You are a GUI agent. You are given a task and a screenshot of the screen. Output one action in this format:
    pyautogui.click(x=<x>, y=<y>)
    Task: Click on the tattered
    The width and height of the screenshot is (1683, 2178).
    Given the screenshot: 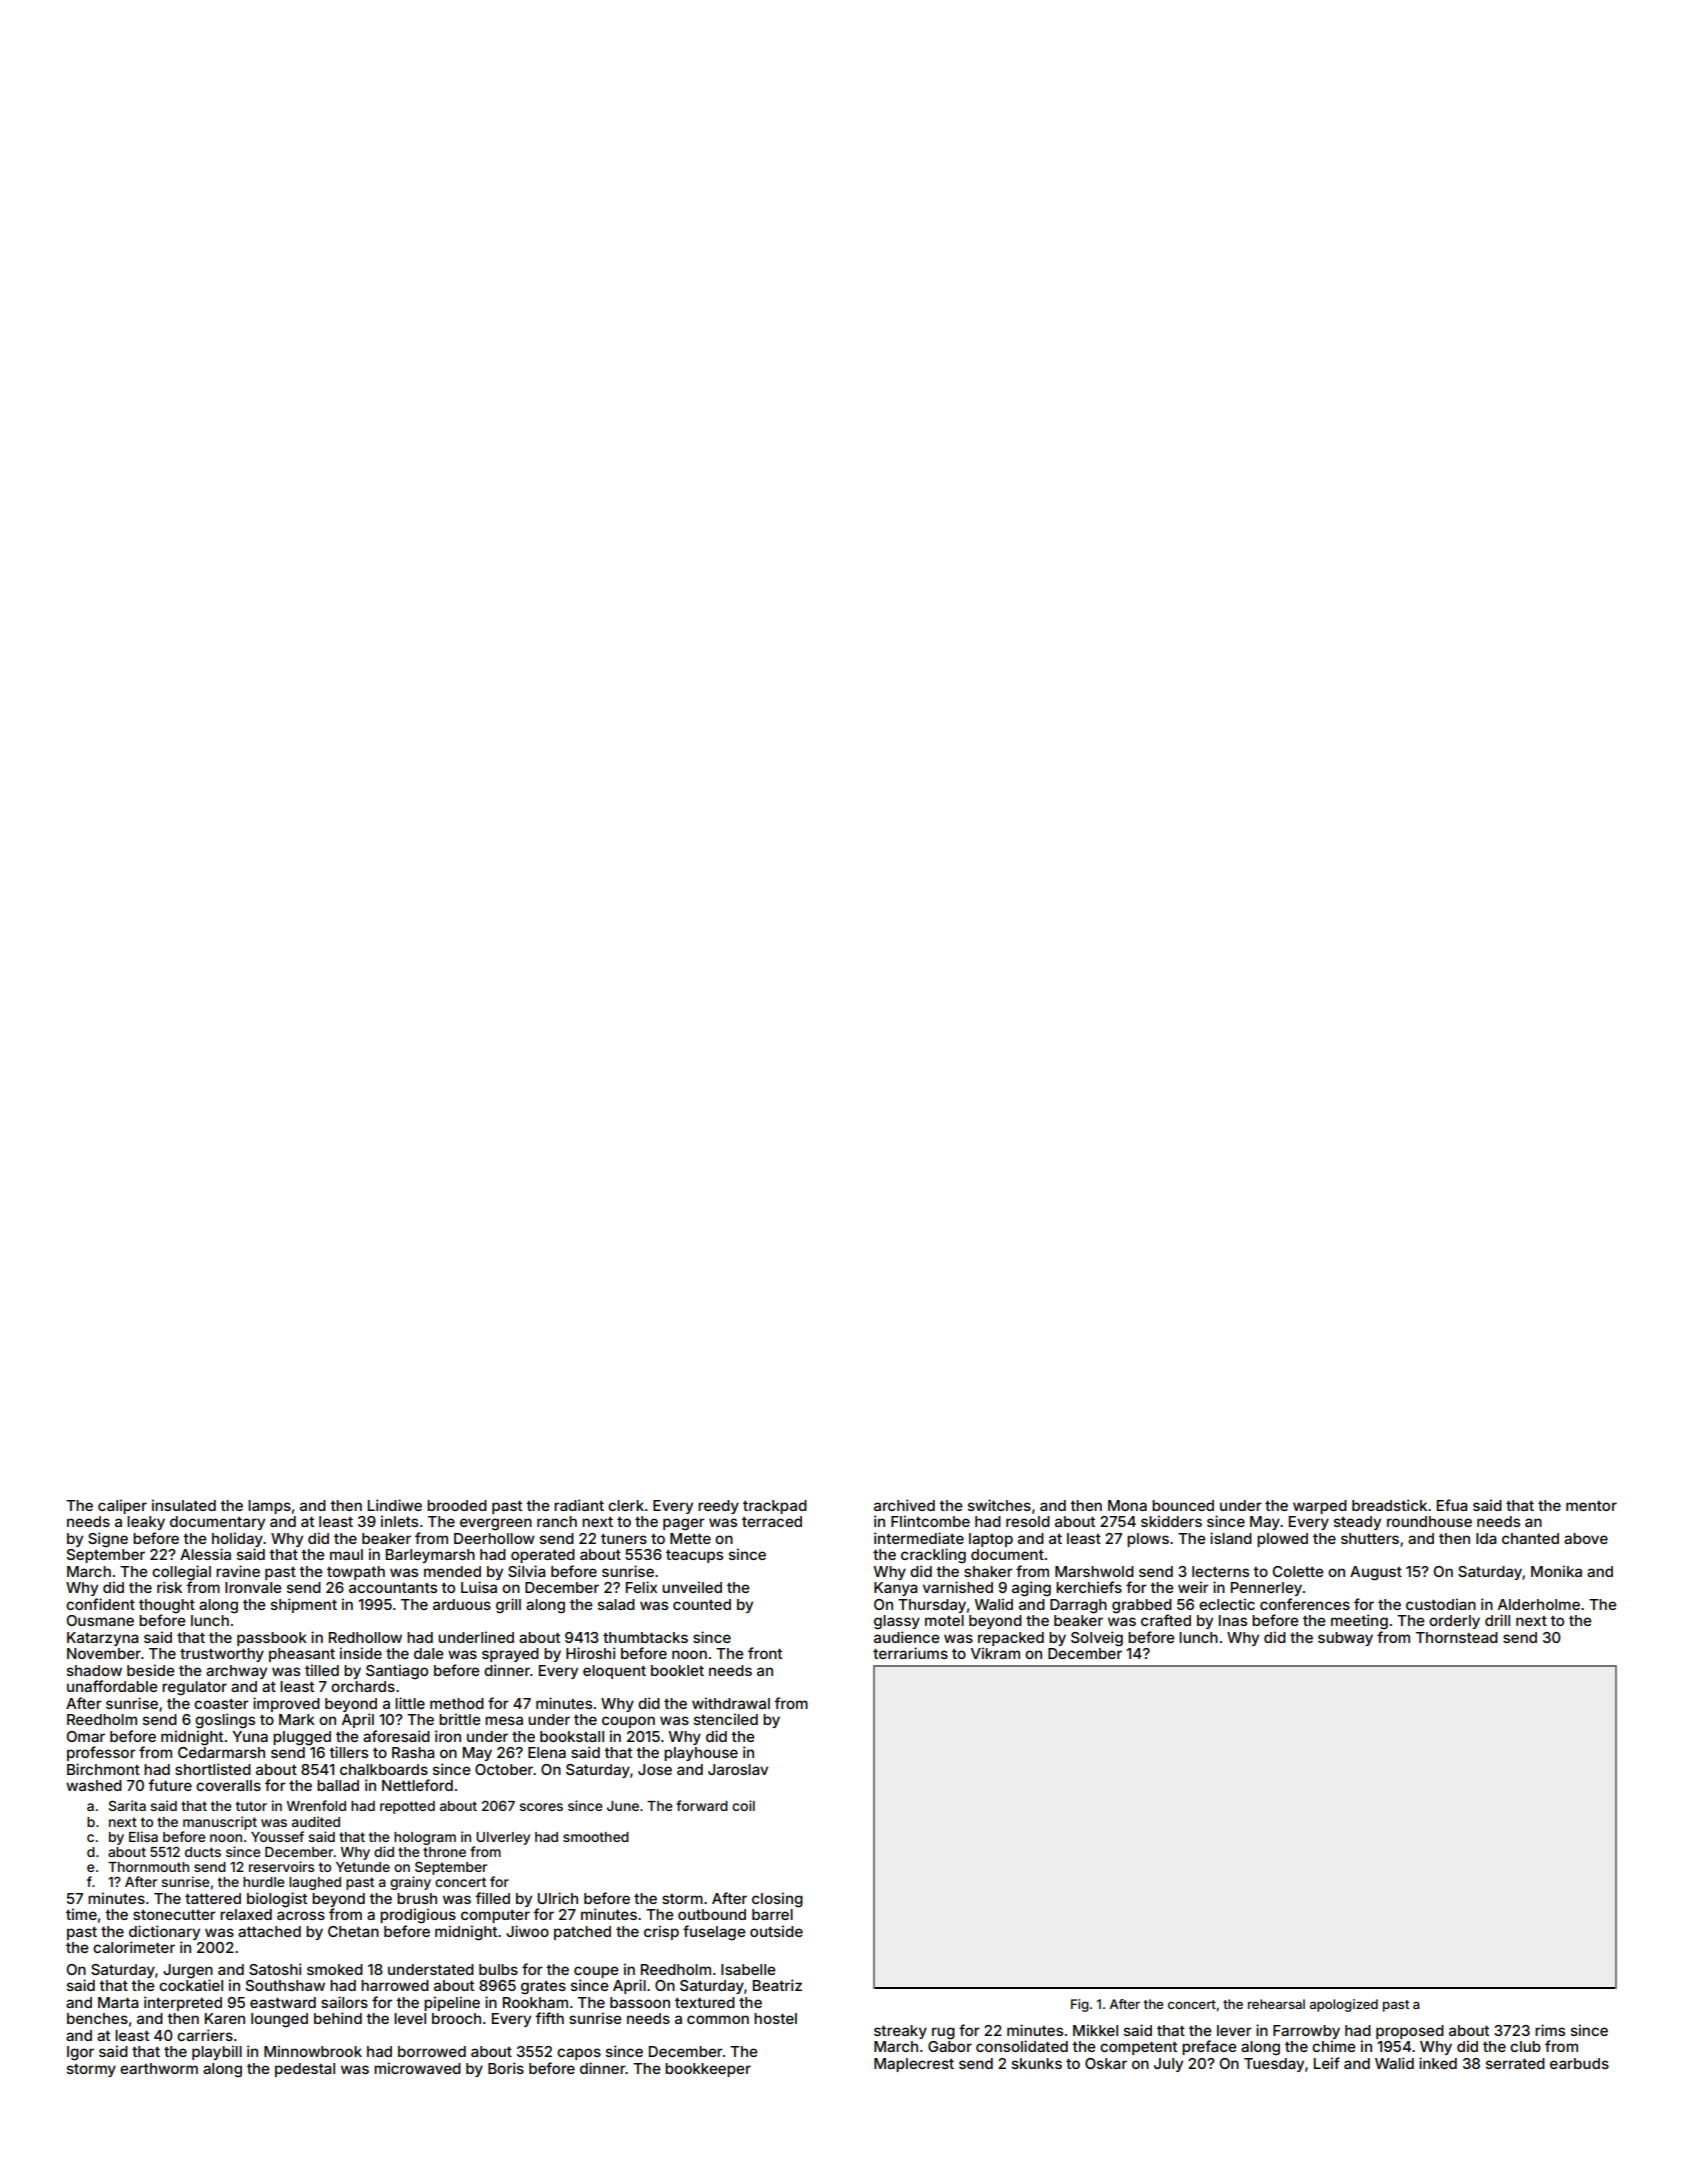 What is the action you would take?
    pyautogui.click(x=213, y=1898)
